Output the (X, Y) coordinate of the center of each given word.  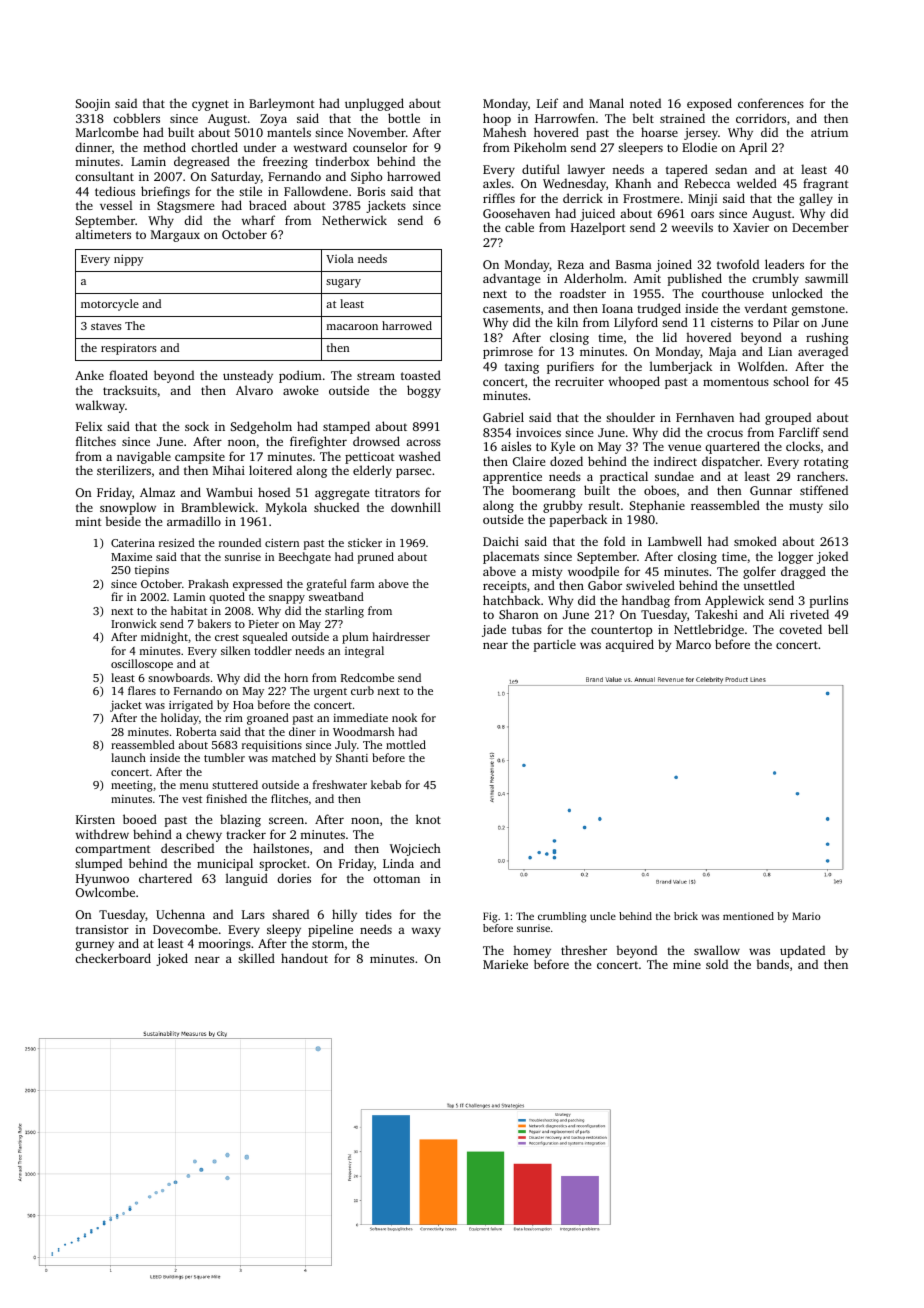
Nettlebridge (709, 630)
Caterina (133, 543)
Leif (547, 103)
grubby (562, 506)
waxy (426, 932)
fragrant (826, 184)
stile (250, 191)
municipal (225, 864)
